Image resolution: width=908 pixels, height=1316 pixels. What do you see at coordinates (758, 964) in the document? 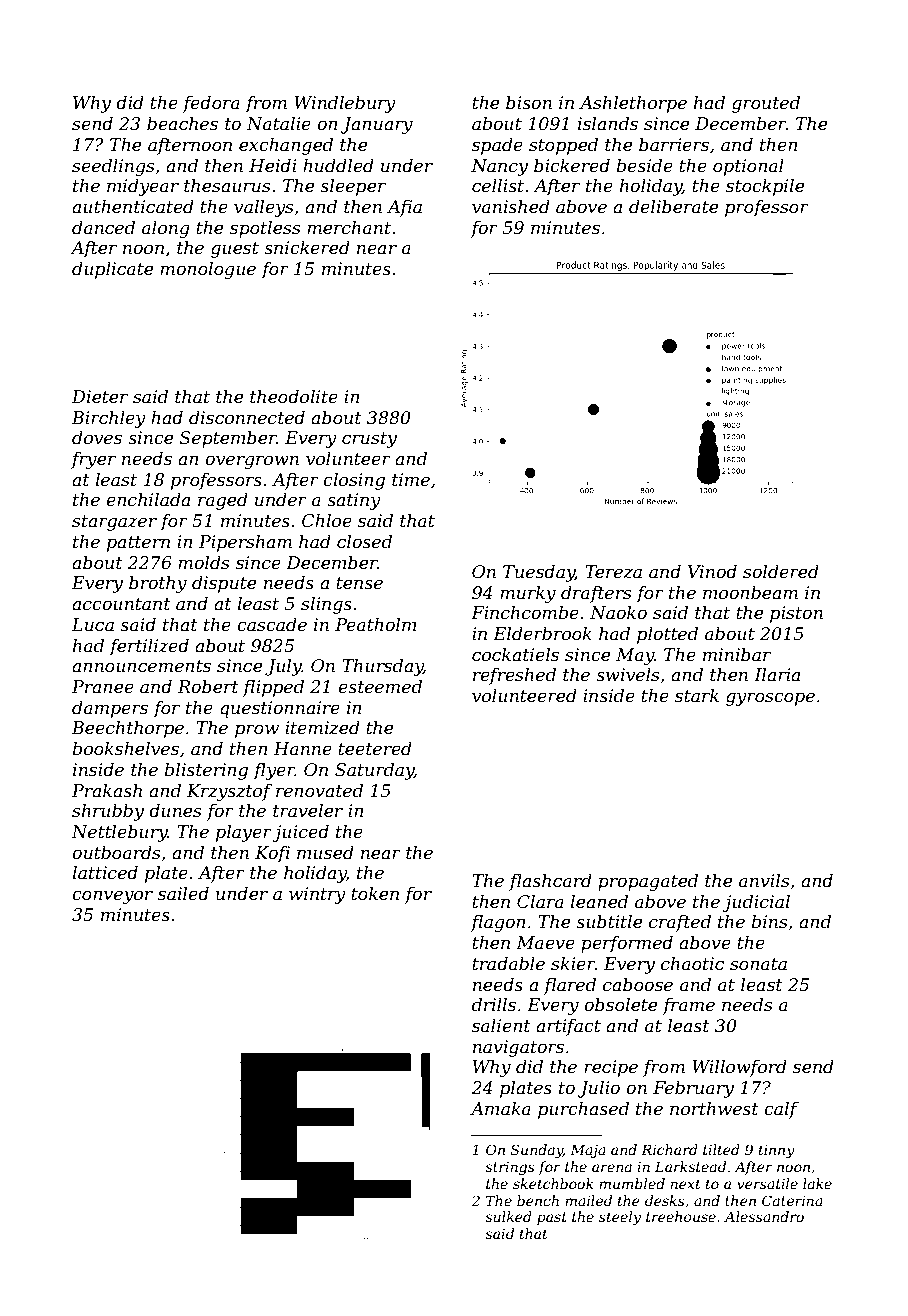
I see `sonata` at bounding box center [758, 964].
